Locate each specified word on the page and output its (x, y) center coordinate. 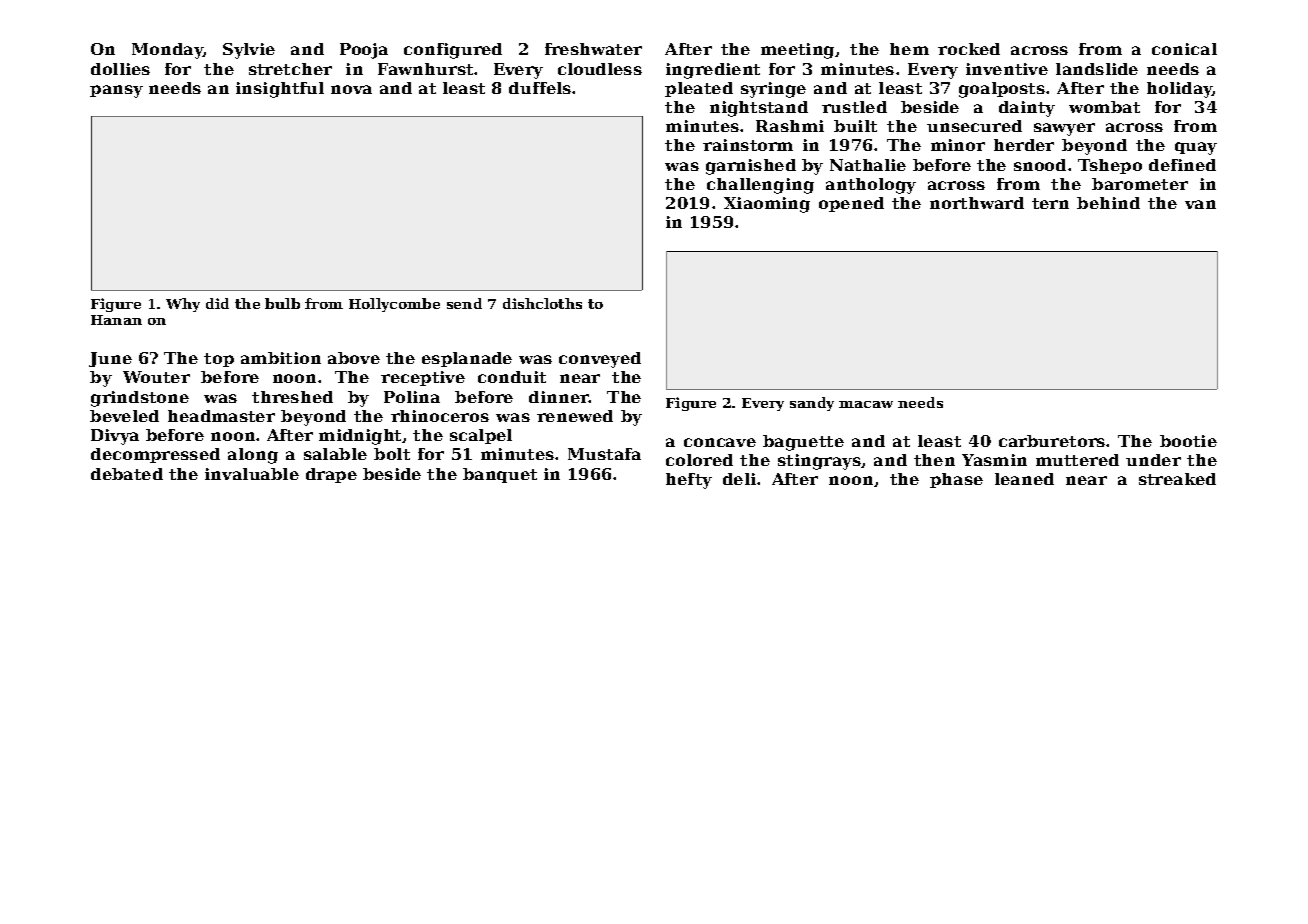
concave (720, 442)
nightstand (759, 109)
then (934, 460)
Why (183, 305)
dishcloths (542, 303)
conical (1184, 49)
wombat (1104, 107)
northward (977, 203)
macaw (866, 404)
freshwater (593, 49)
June (110, 359)
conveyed (600, 360)
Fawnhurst (425, 69)
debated (127, 474)
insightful (280, 90)
